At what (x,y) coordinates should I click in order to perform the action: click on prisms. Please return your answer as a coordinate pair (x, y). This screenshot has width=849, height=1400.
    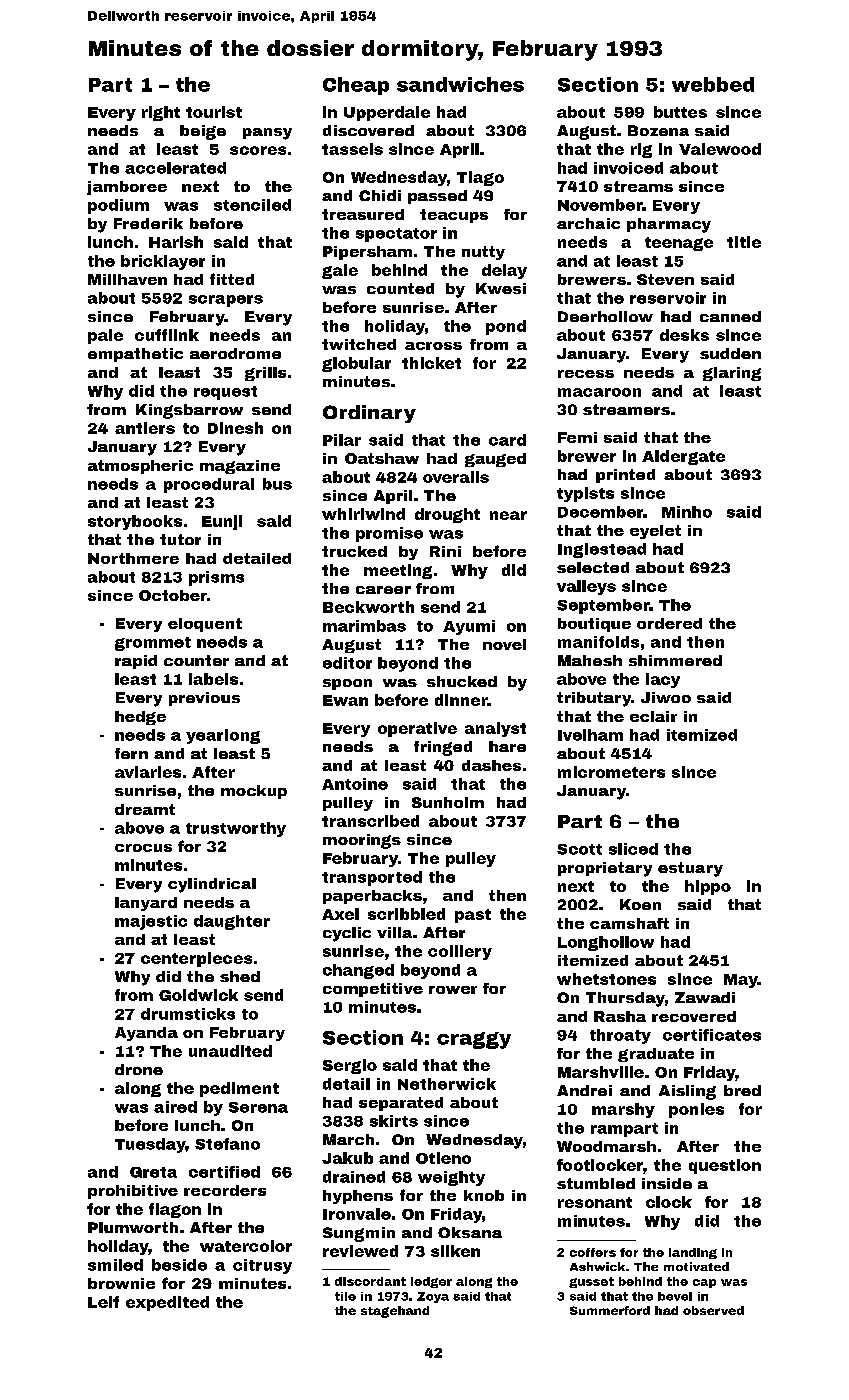
    Looking at the image, I should click on (216, 578).
